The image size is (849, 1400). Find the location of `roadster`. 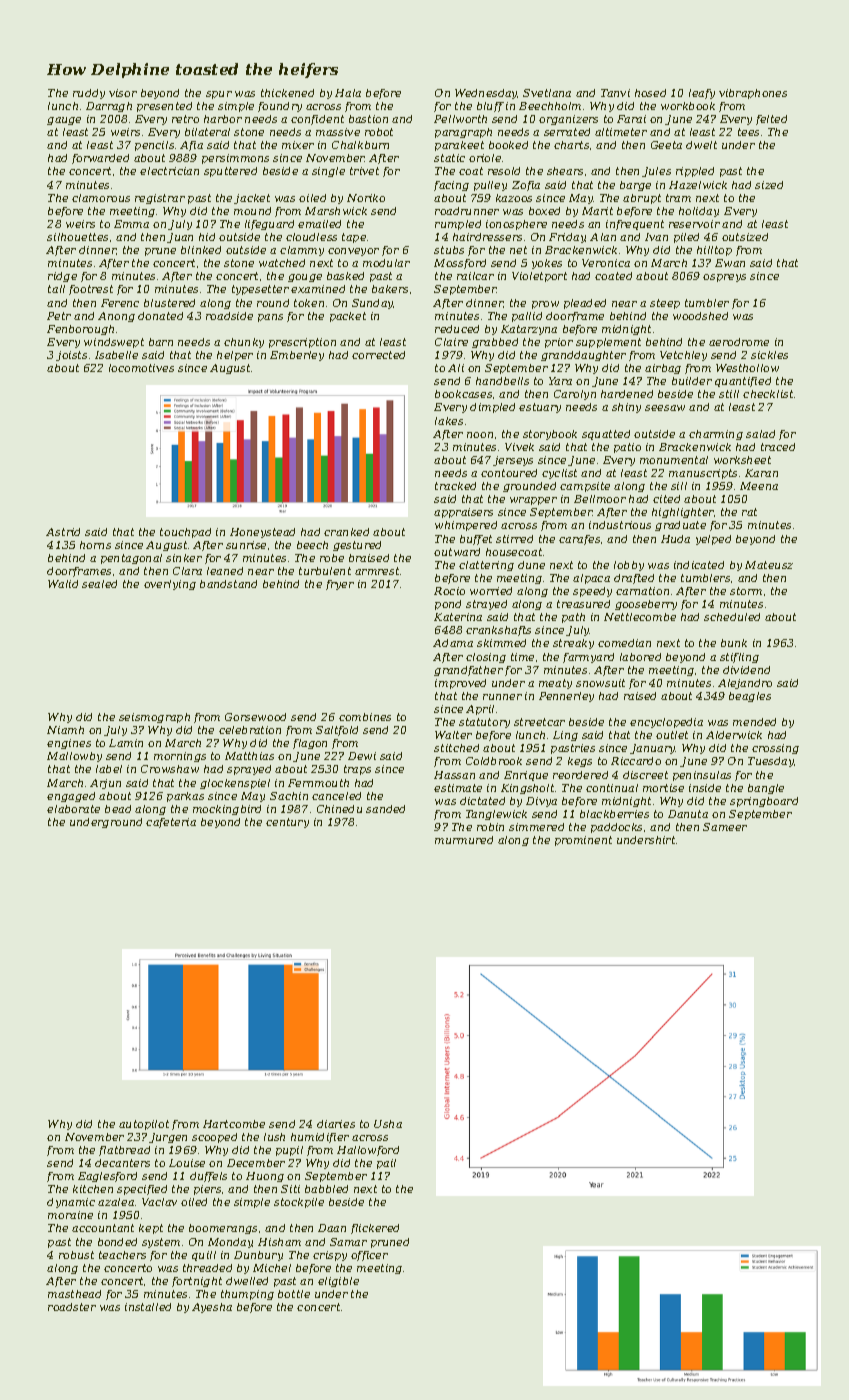

roadster is located at coordinates (72, 1307).
